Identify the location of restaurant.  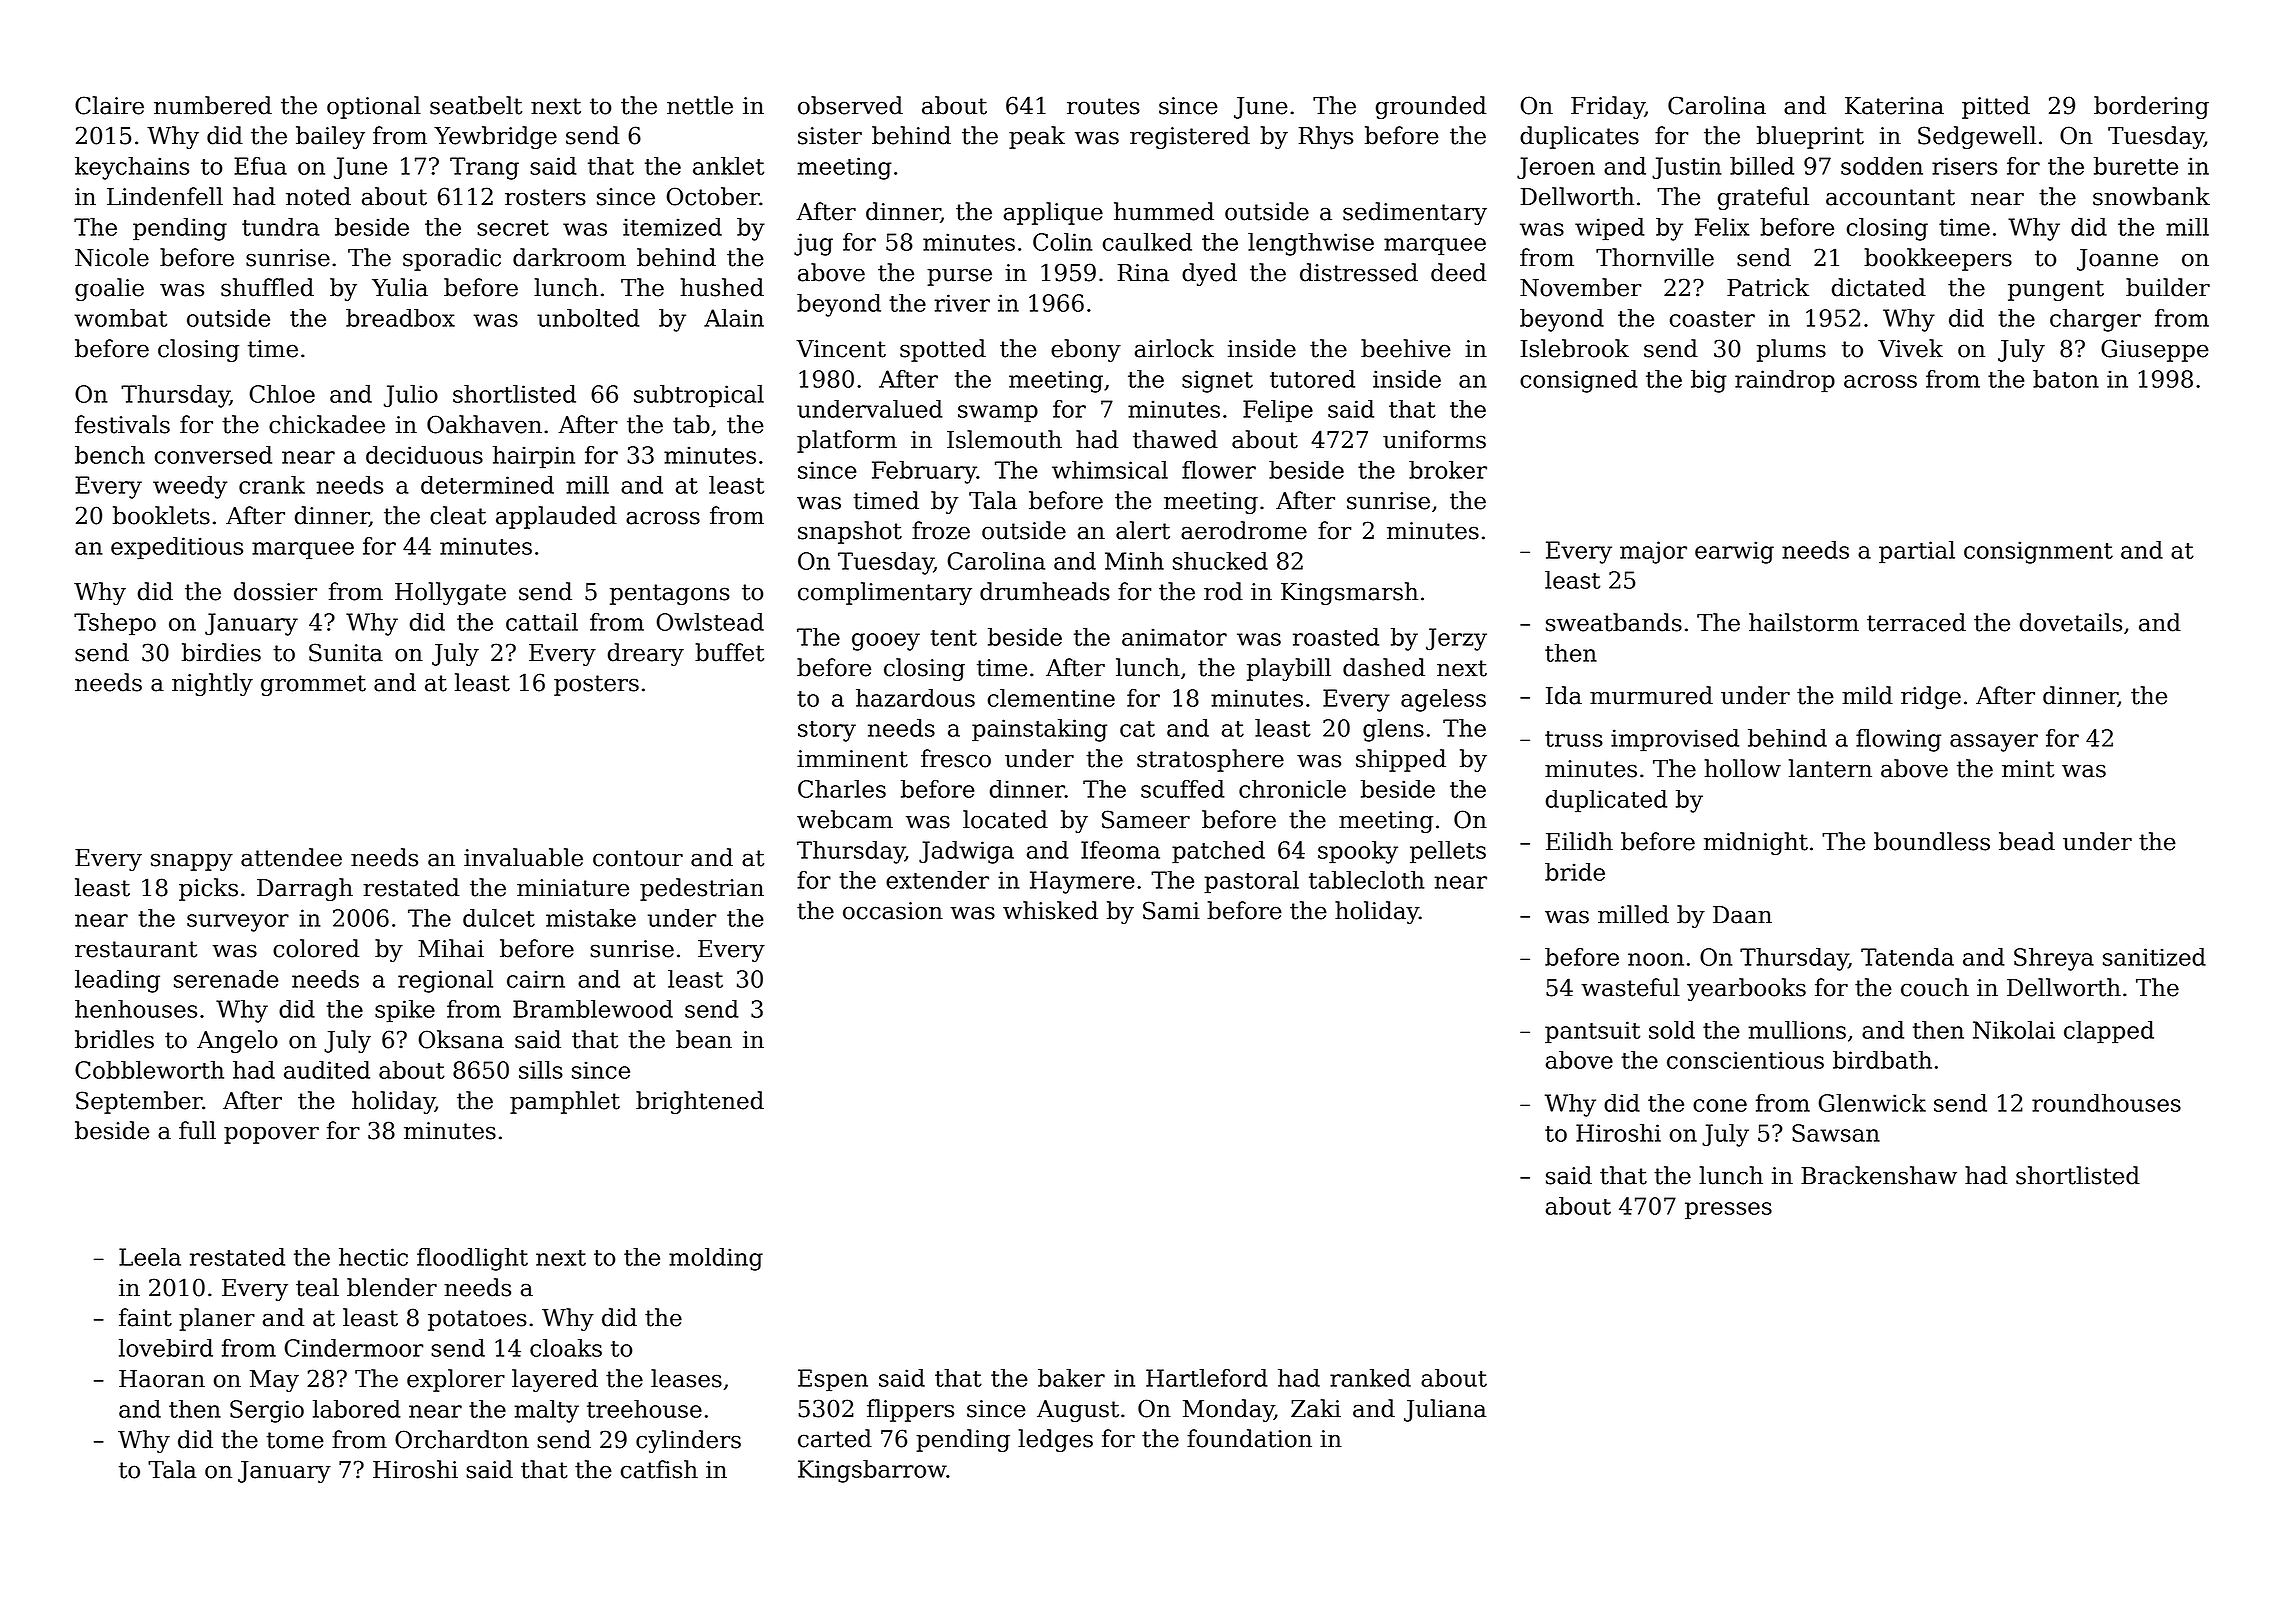
(136, 949).
